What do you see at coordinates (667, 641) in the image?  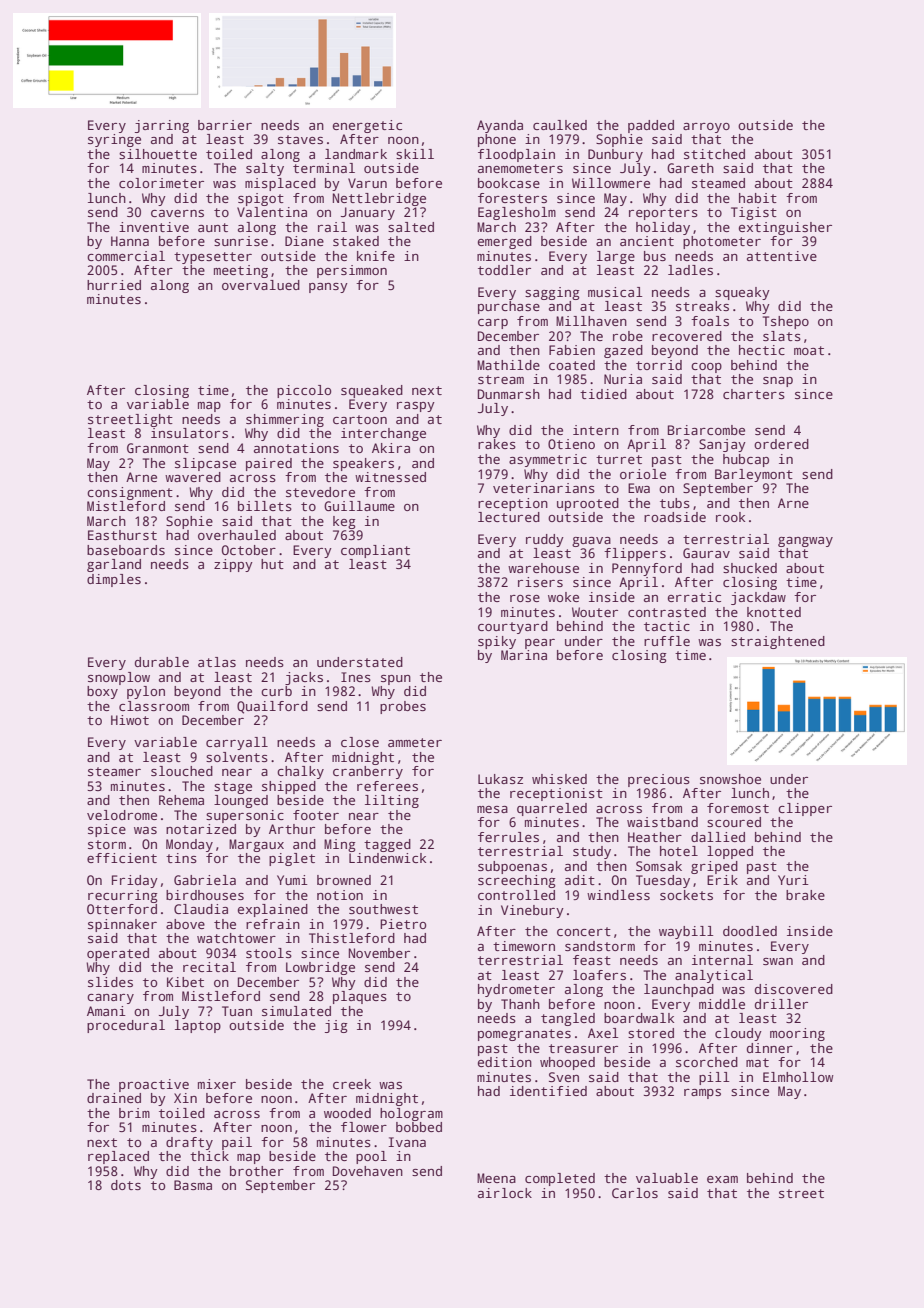 I see `ruffle` at bounding box center [667, 641].
